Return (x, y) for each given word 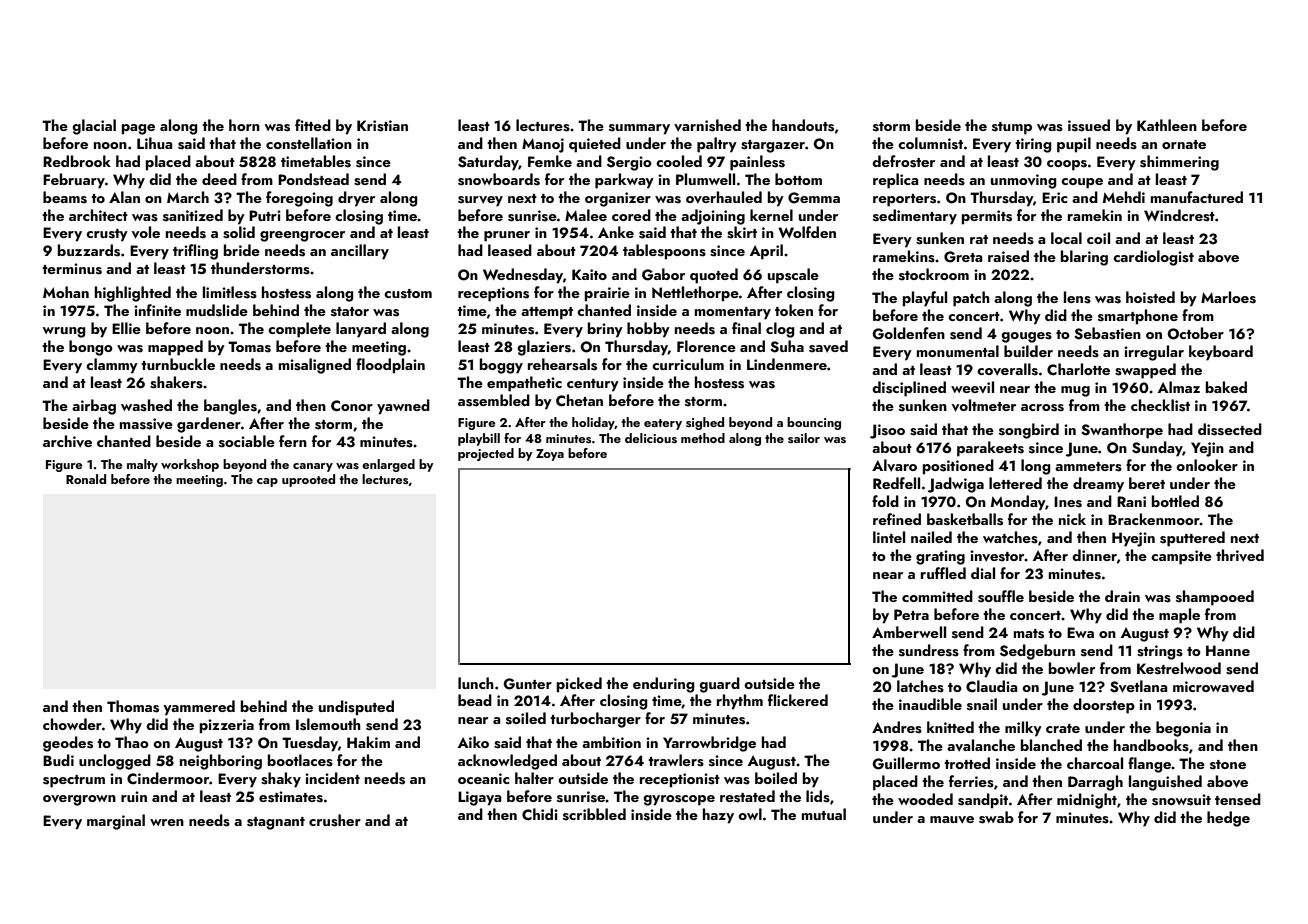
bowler (1072, 668)
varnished (707, 125)
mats (1029, 634)
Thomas (133, 706)
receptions (493, 294)
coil (1098, 238)
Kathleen (1167, 125)
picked (579, 685)
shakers (176, 382)
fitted (313, 125)
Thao (132, 742)
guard (719, 685)
